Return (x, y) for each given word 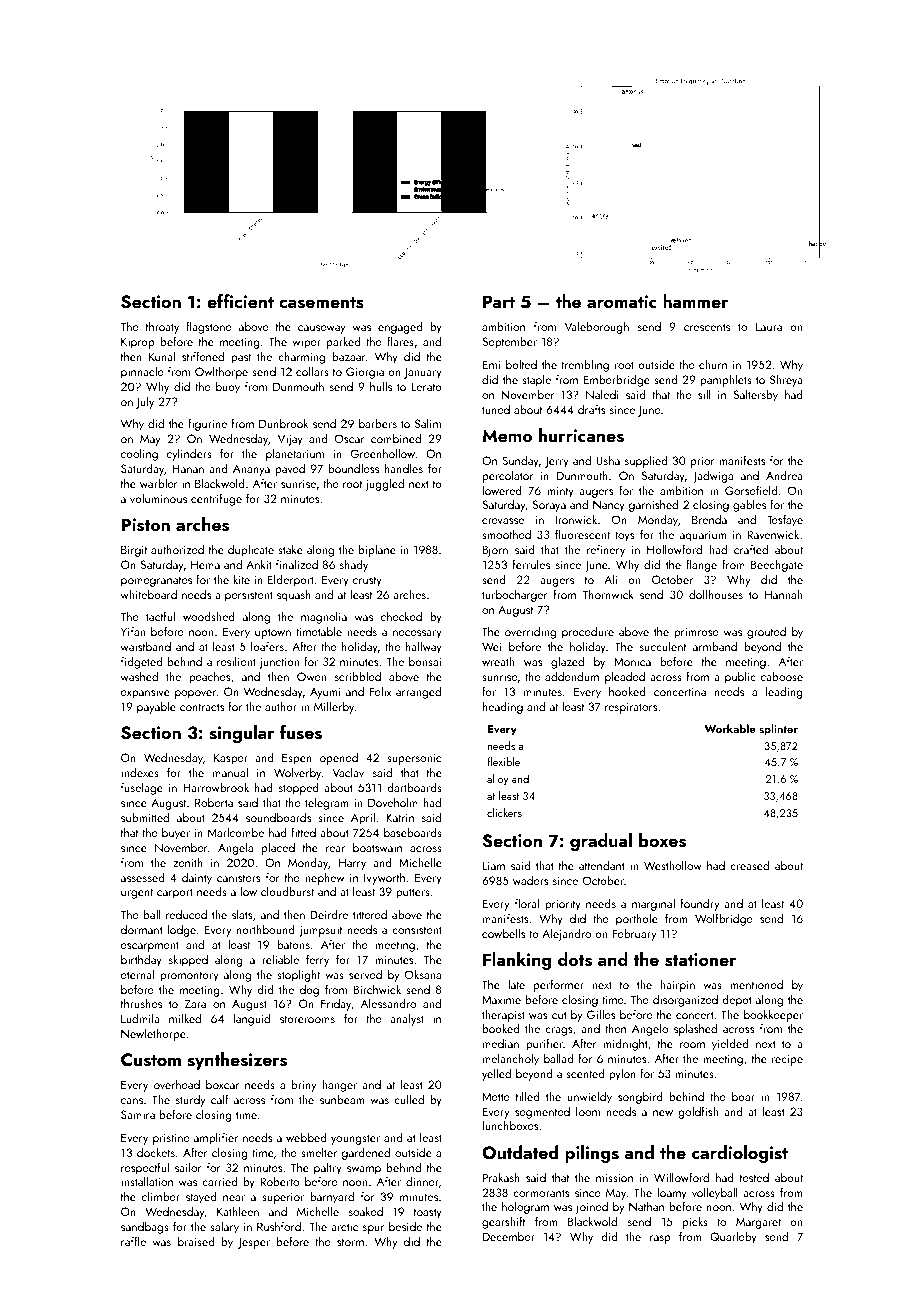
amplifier (216, 1138)
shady (354, 565)
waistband (146, 646)
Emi (491, 364)
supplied (646, 461)
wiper (306, 343)
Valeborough (597, 327)
